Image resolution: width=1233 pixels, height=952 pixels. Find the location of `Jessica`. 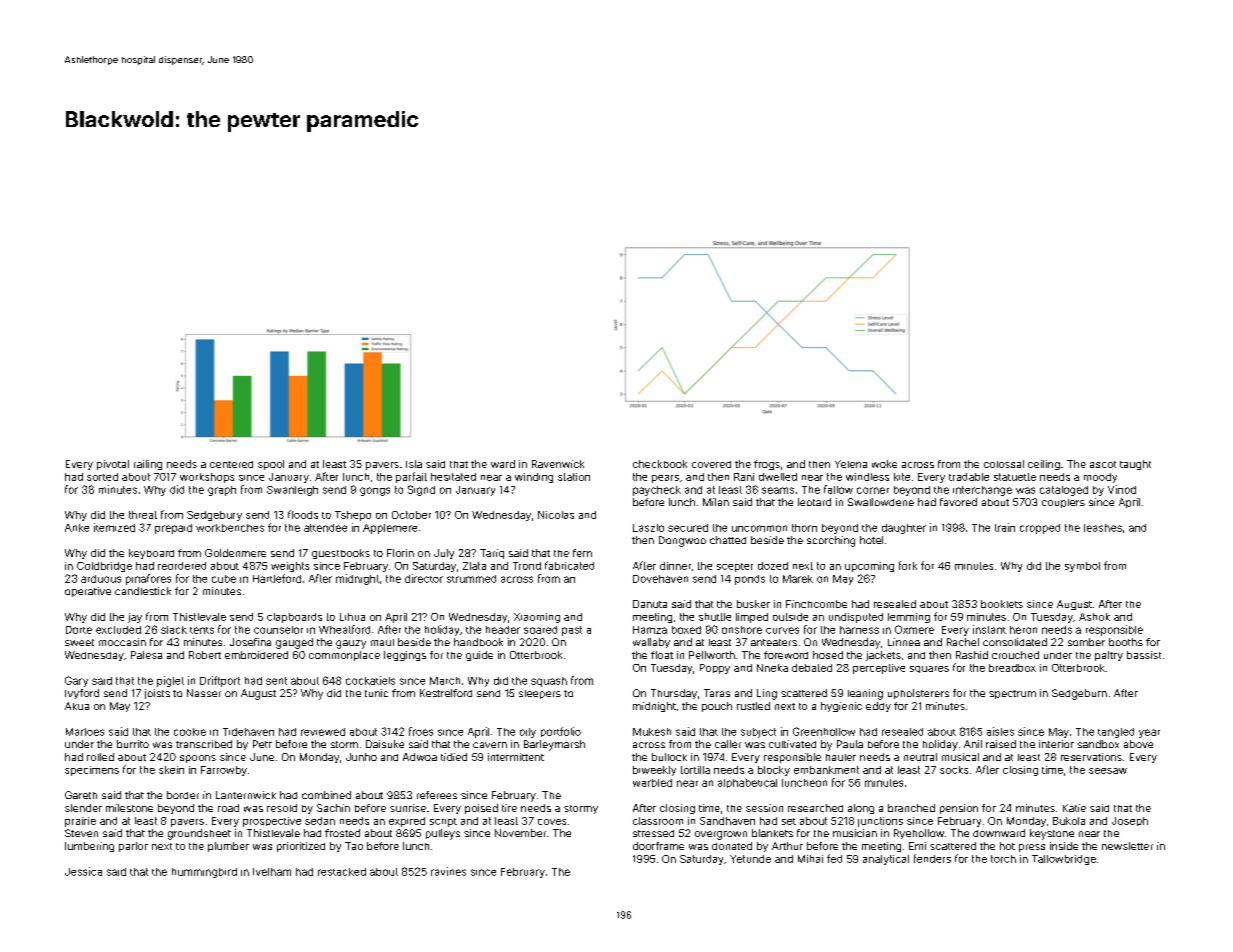

Jessica is located at coordinates (83, 871).
